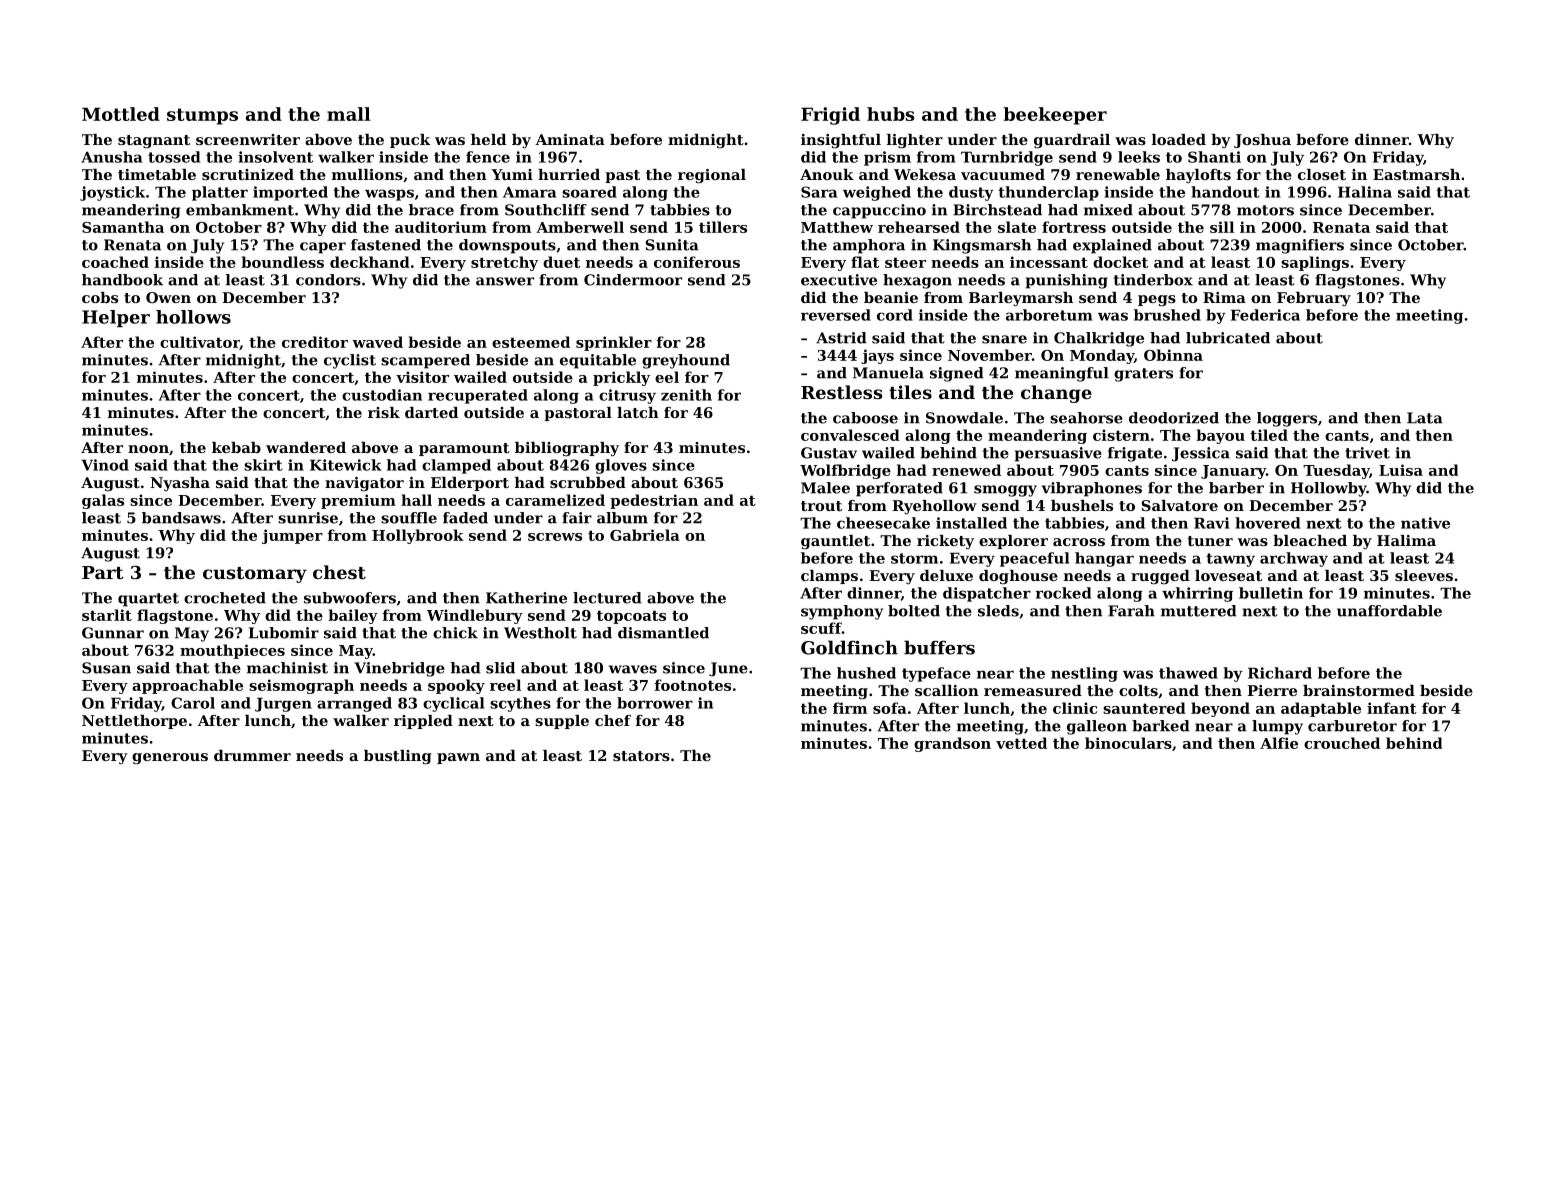  What do you see at coordinates (1365, 192) in the document?
I see `Halina` at bounding box center [1365, 192].
